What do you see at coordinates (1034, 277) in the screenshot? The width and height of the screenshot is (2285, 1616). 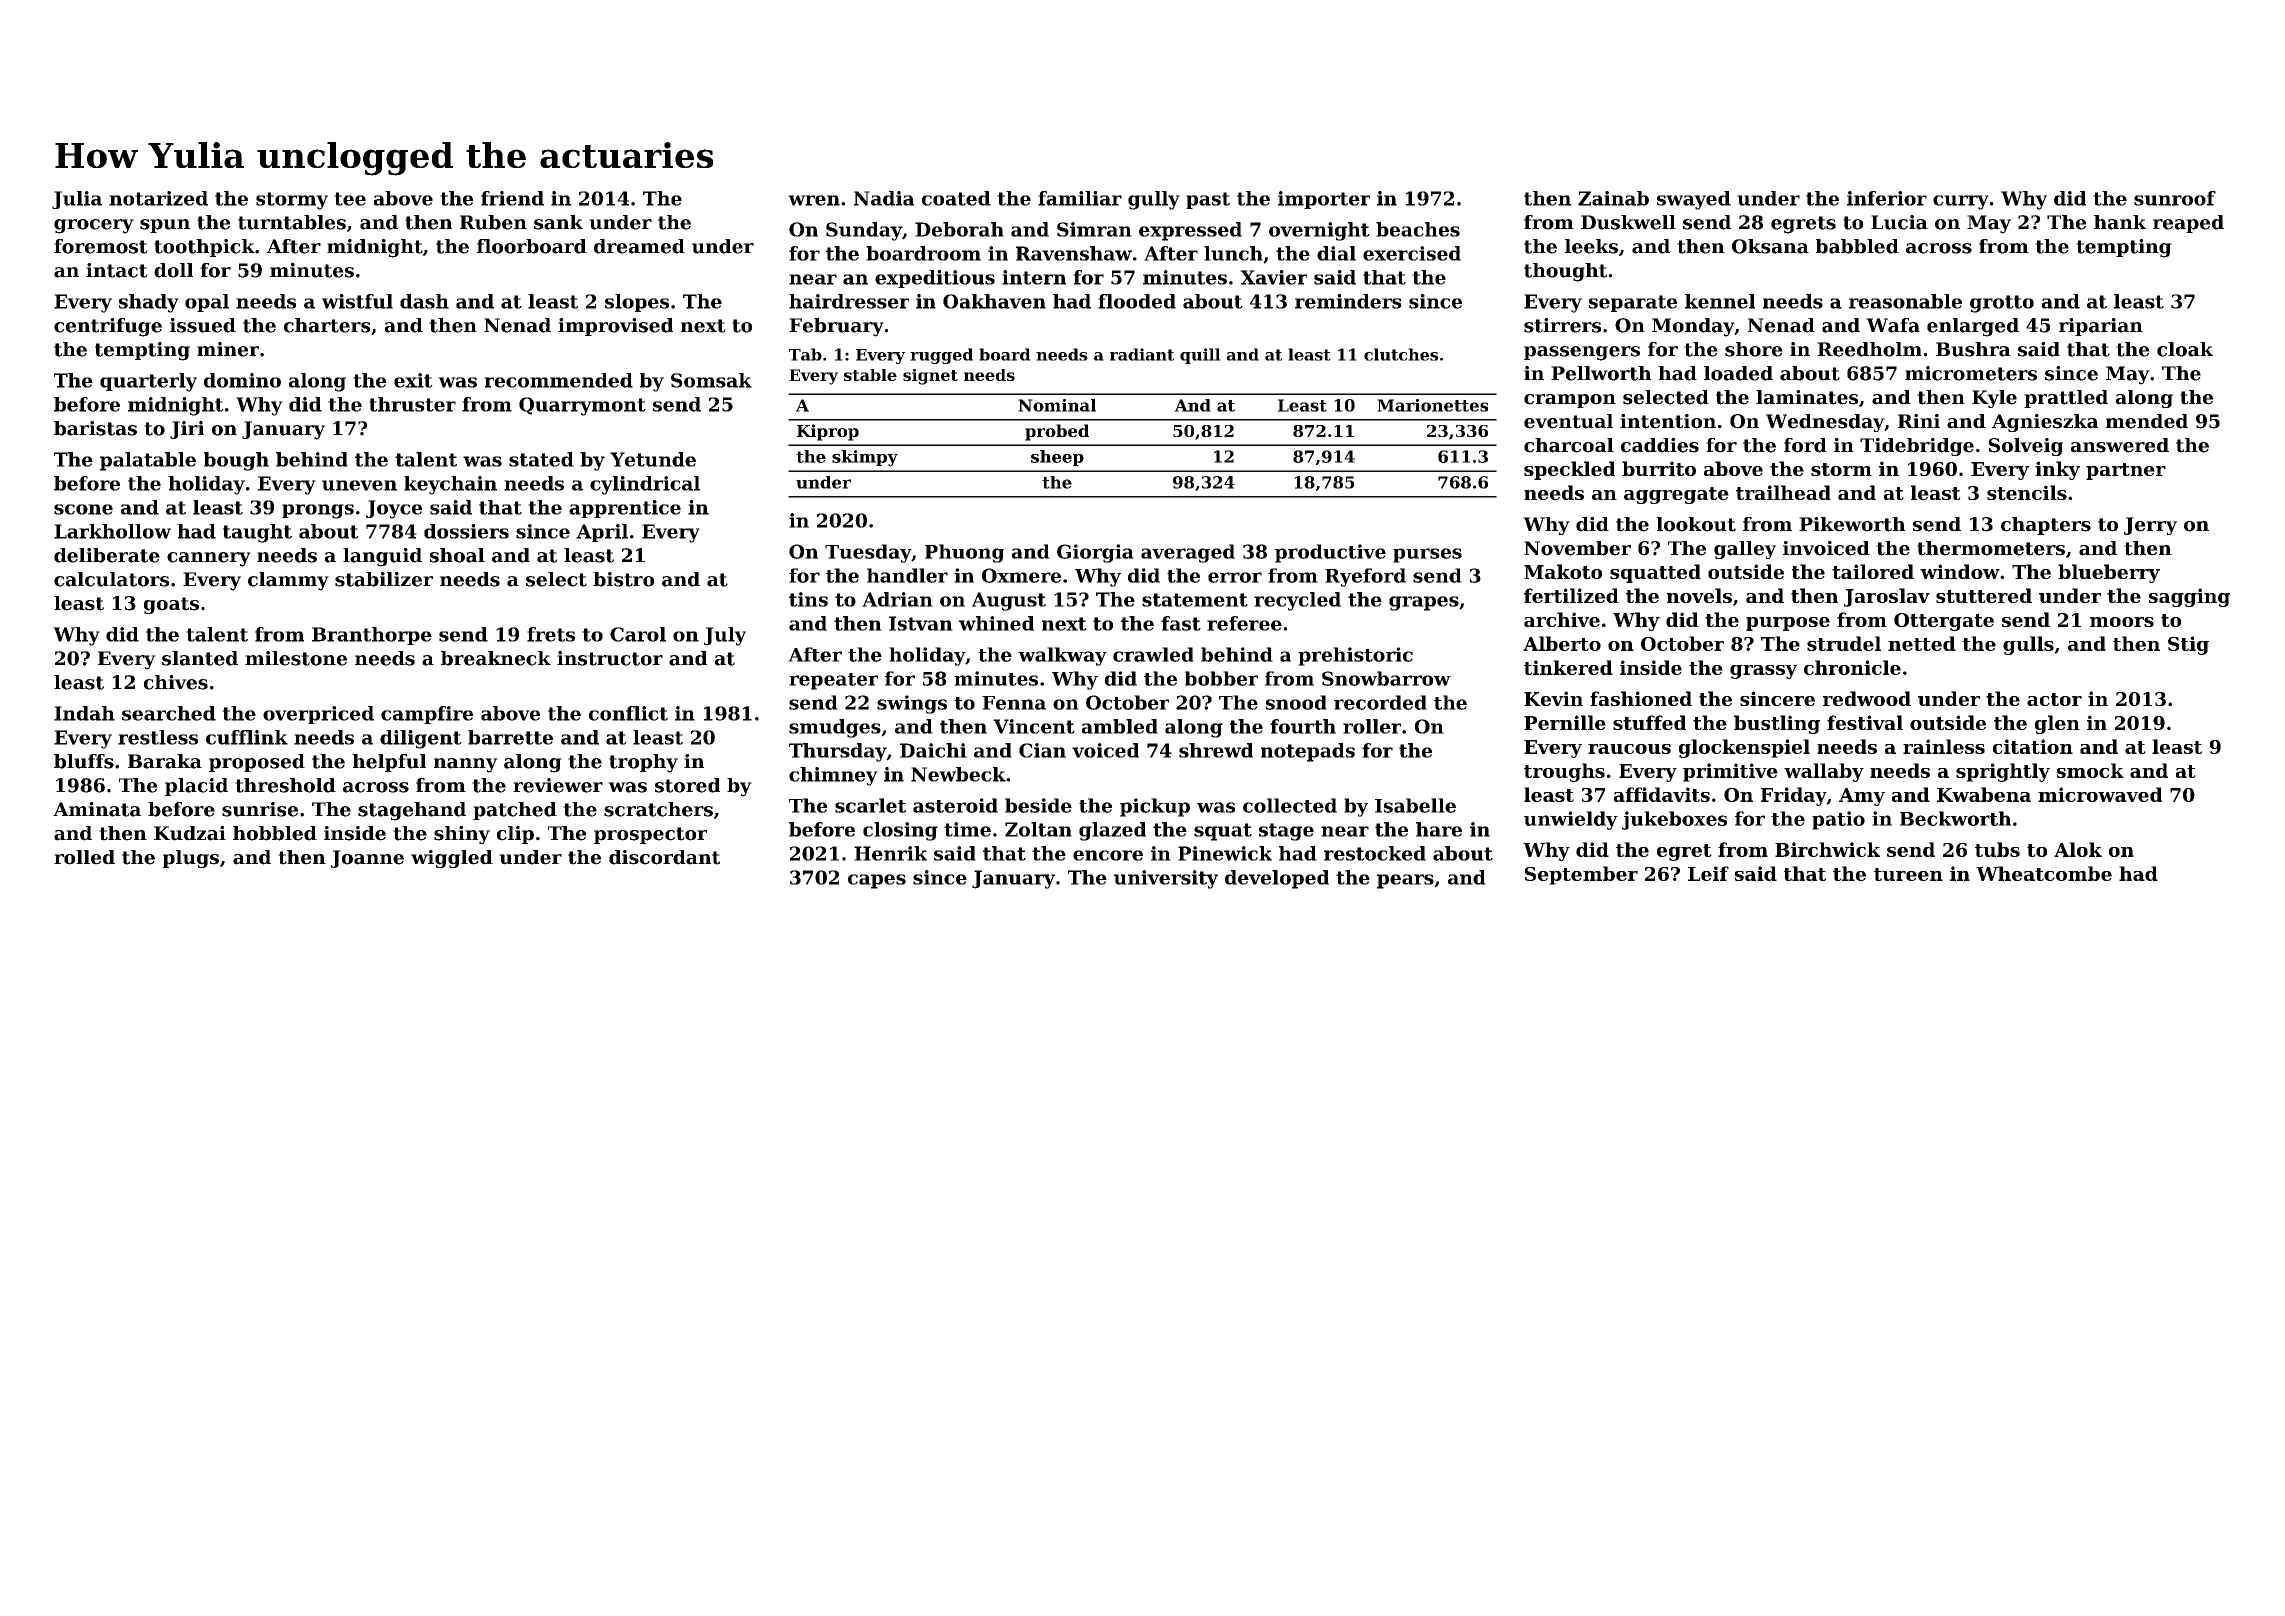 I see `intern` at bounding box center [1034, 277].
